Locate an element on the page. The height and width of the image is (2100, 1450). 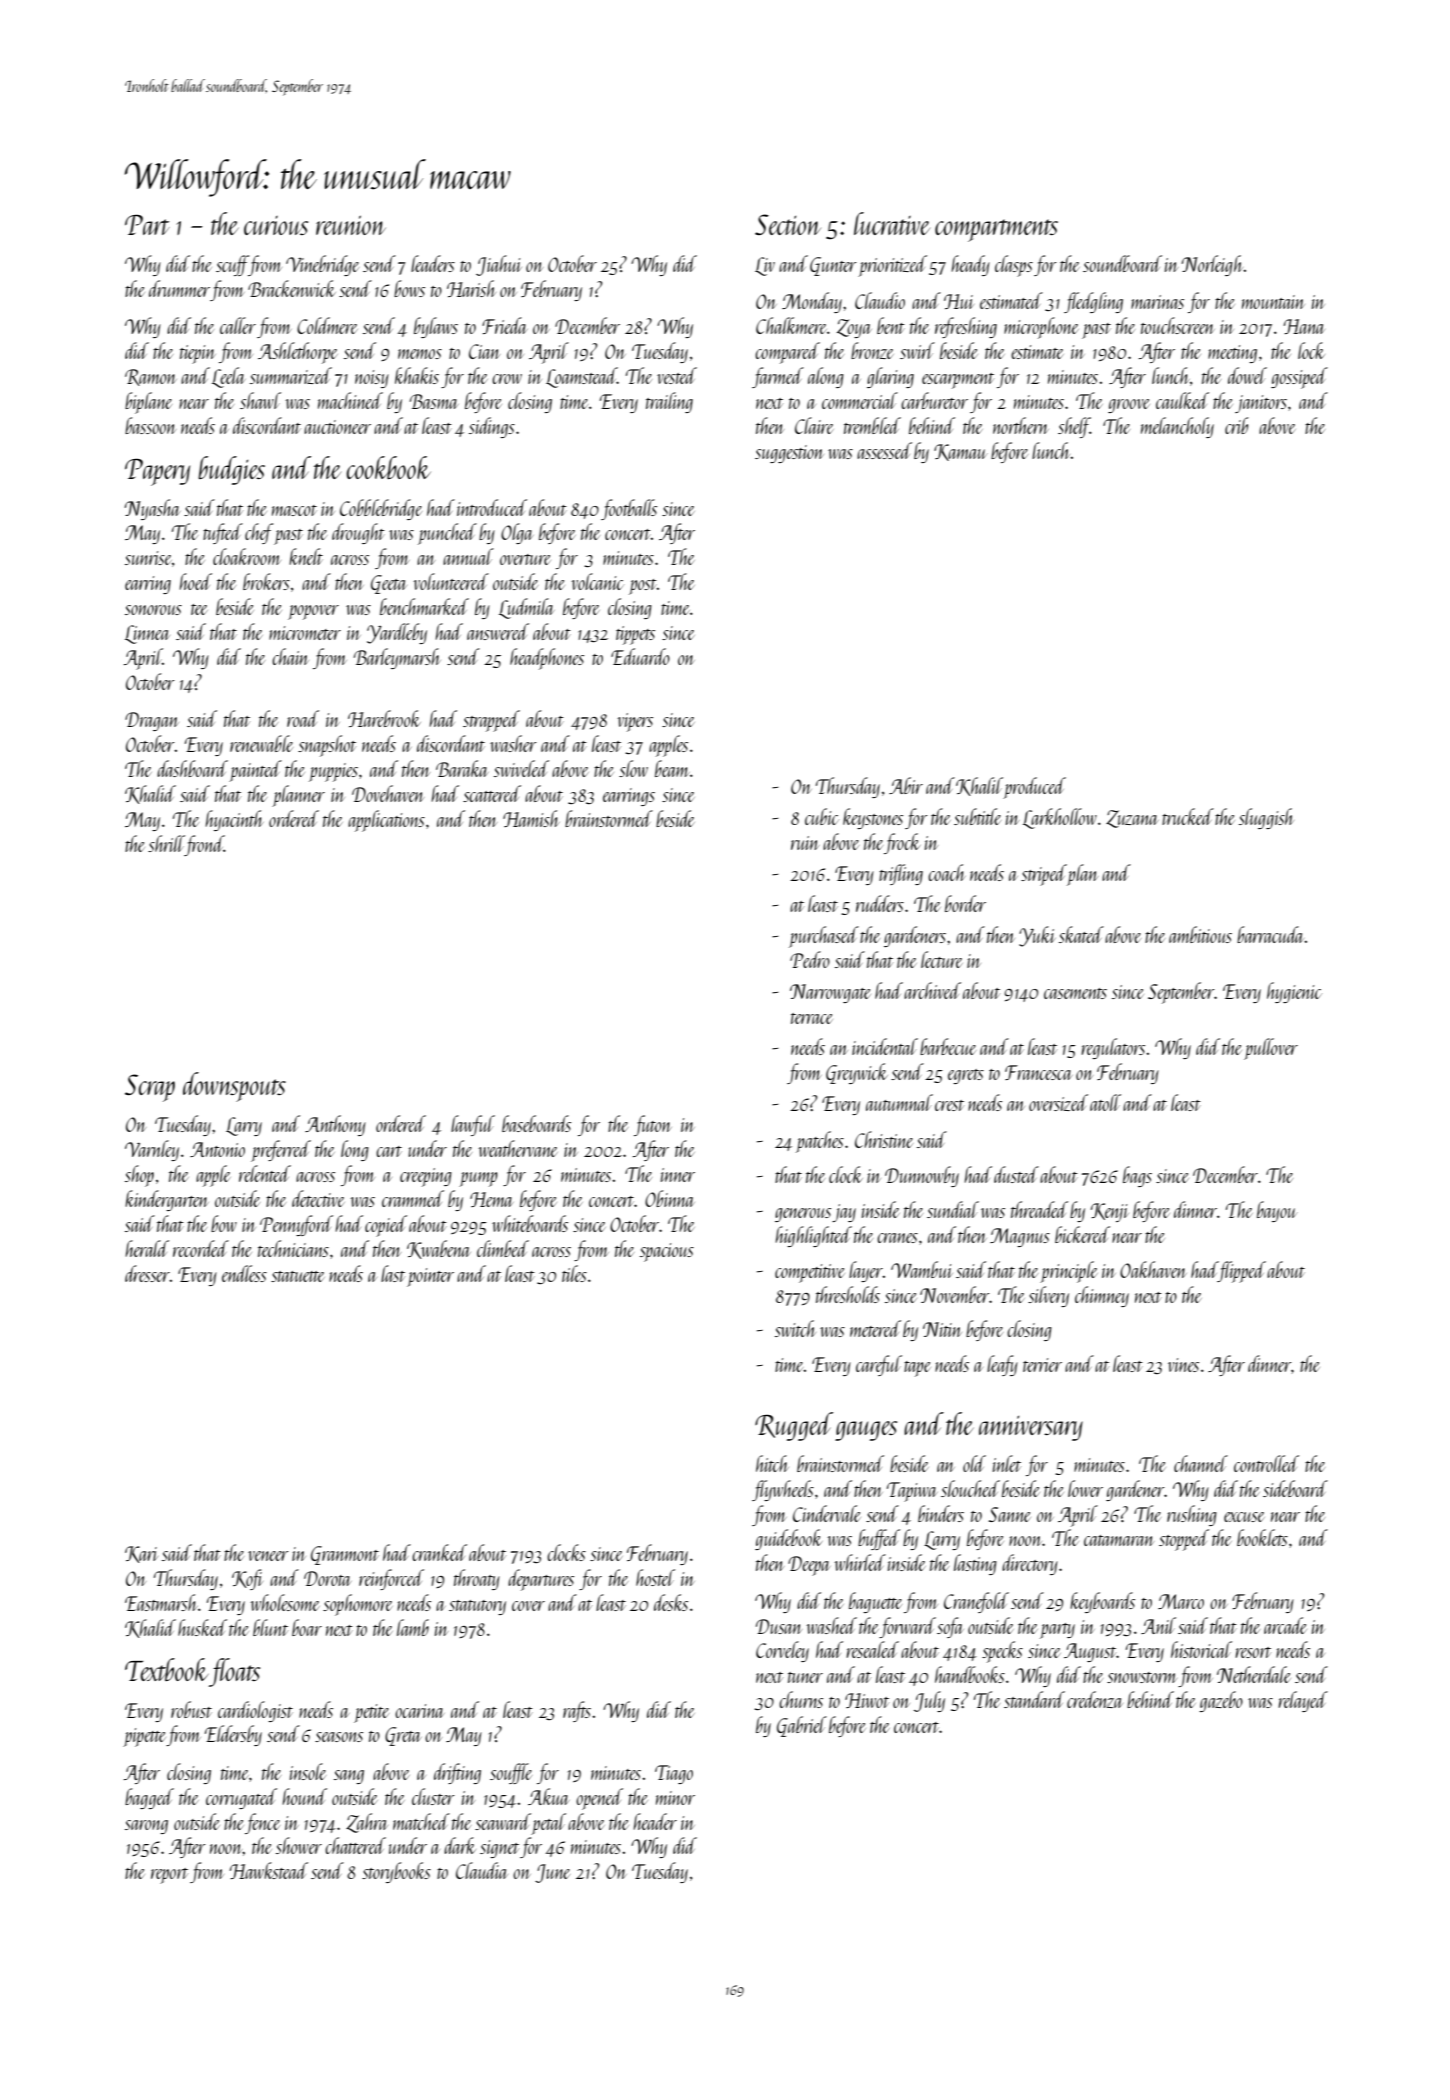
June is located at coordinates (552, 1873).
